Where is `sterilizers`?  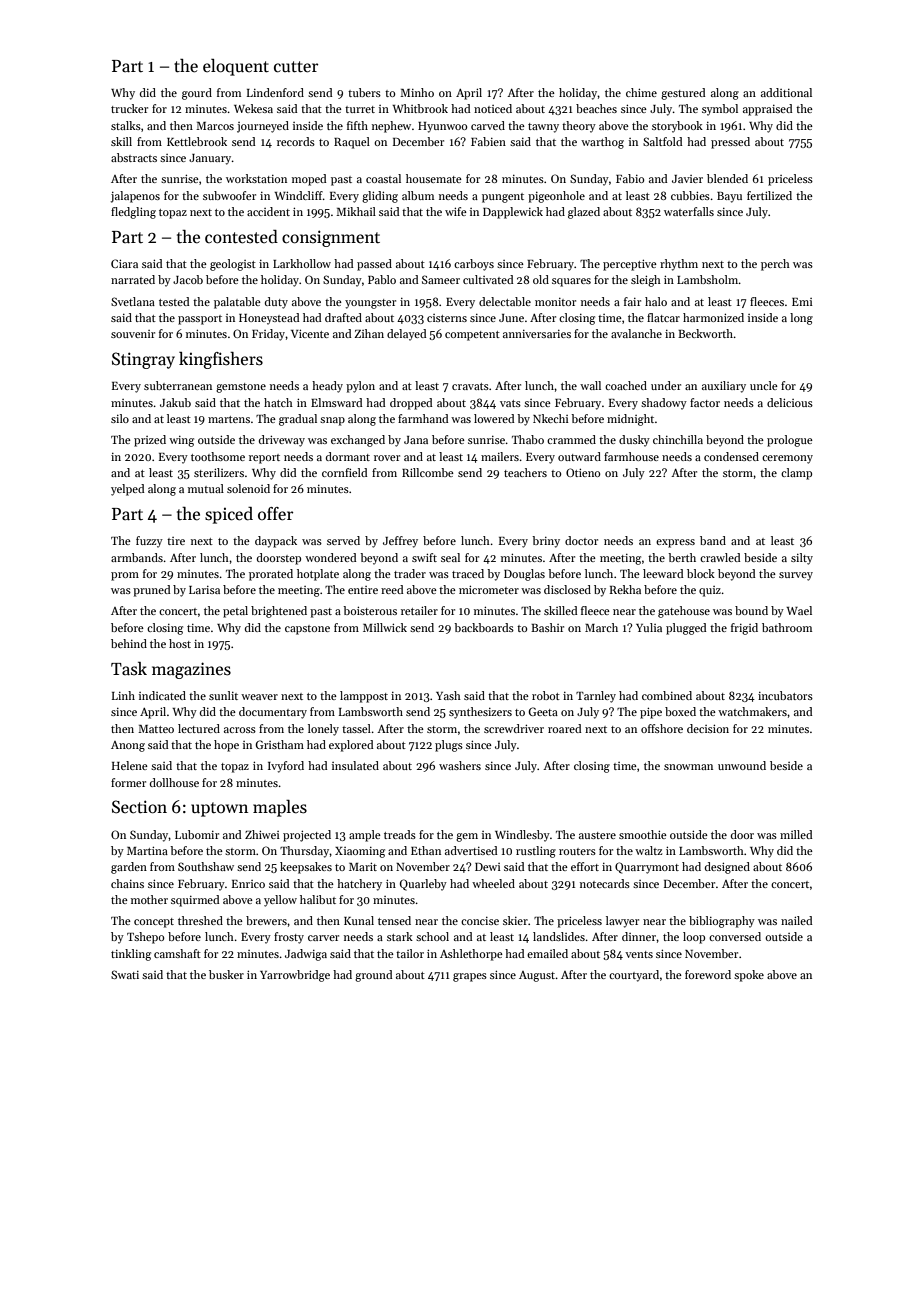
sterilizers is located at coordinates (219, 472).
